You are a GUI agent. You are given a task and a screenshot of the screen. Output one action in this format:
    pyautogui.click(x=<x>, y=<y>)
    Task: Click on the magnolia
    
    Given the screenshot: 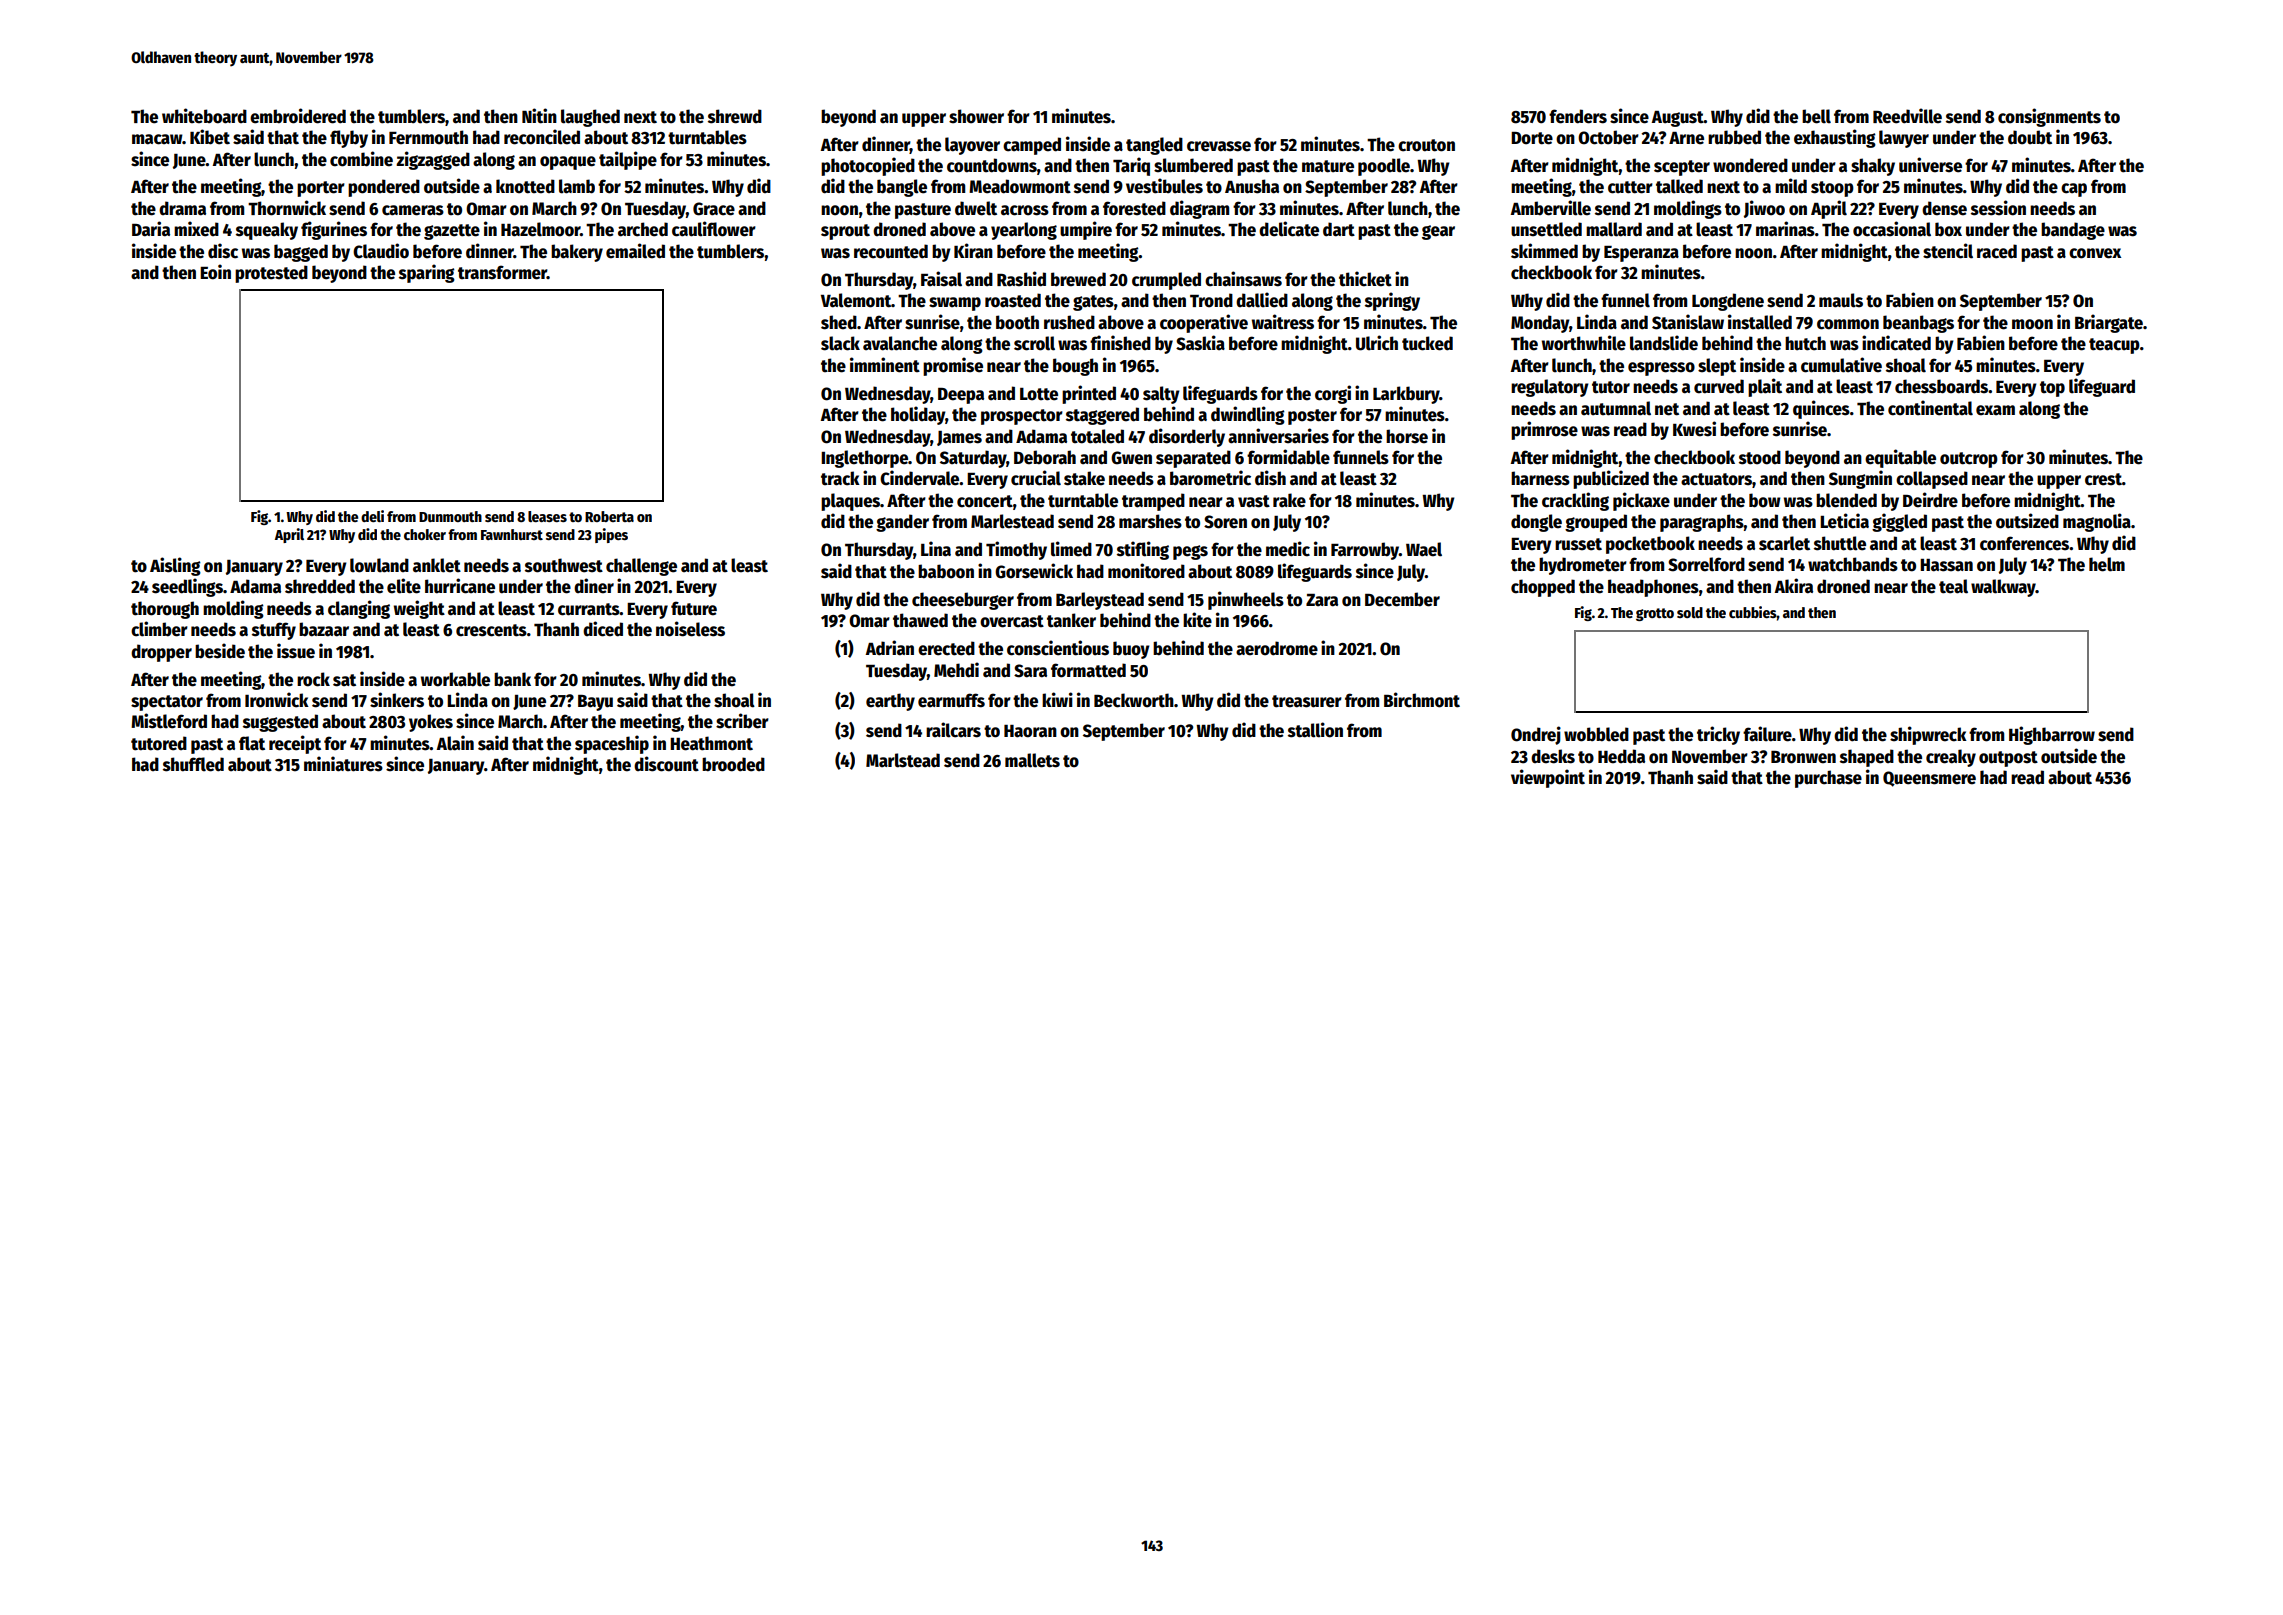 What is the action you would take?
    pyautogui.click(x=2097, y=522)
